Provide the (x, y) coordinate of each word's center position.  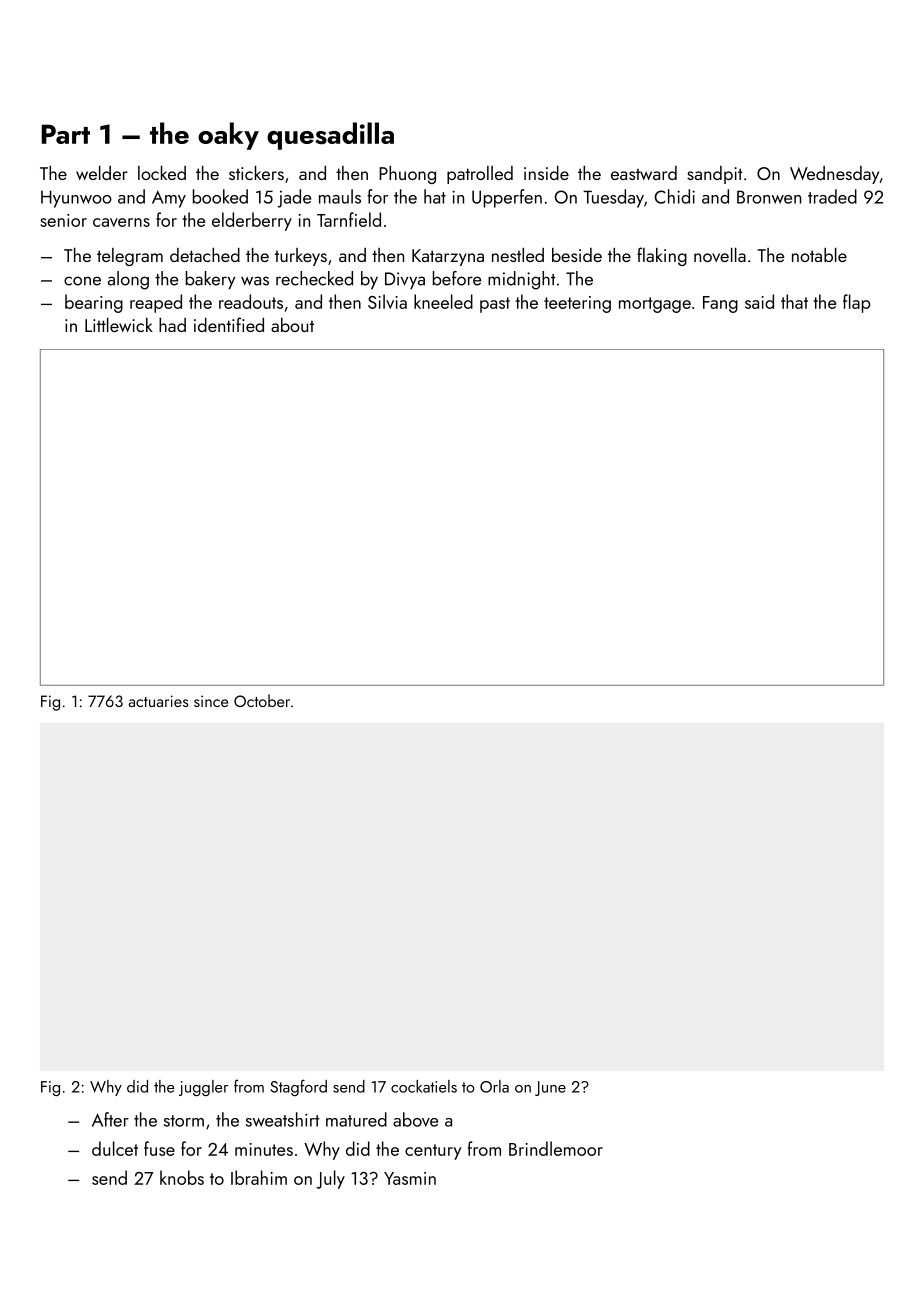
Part (66, 134)
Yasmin (410, 1178)
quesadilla (330, 136)
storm (184, 1121)
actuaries (159, 701)
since (211, 701)
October (262, 700)
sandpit (715, 175)
